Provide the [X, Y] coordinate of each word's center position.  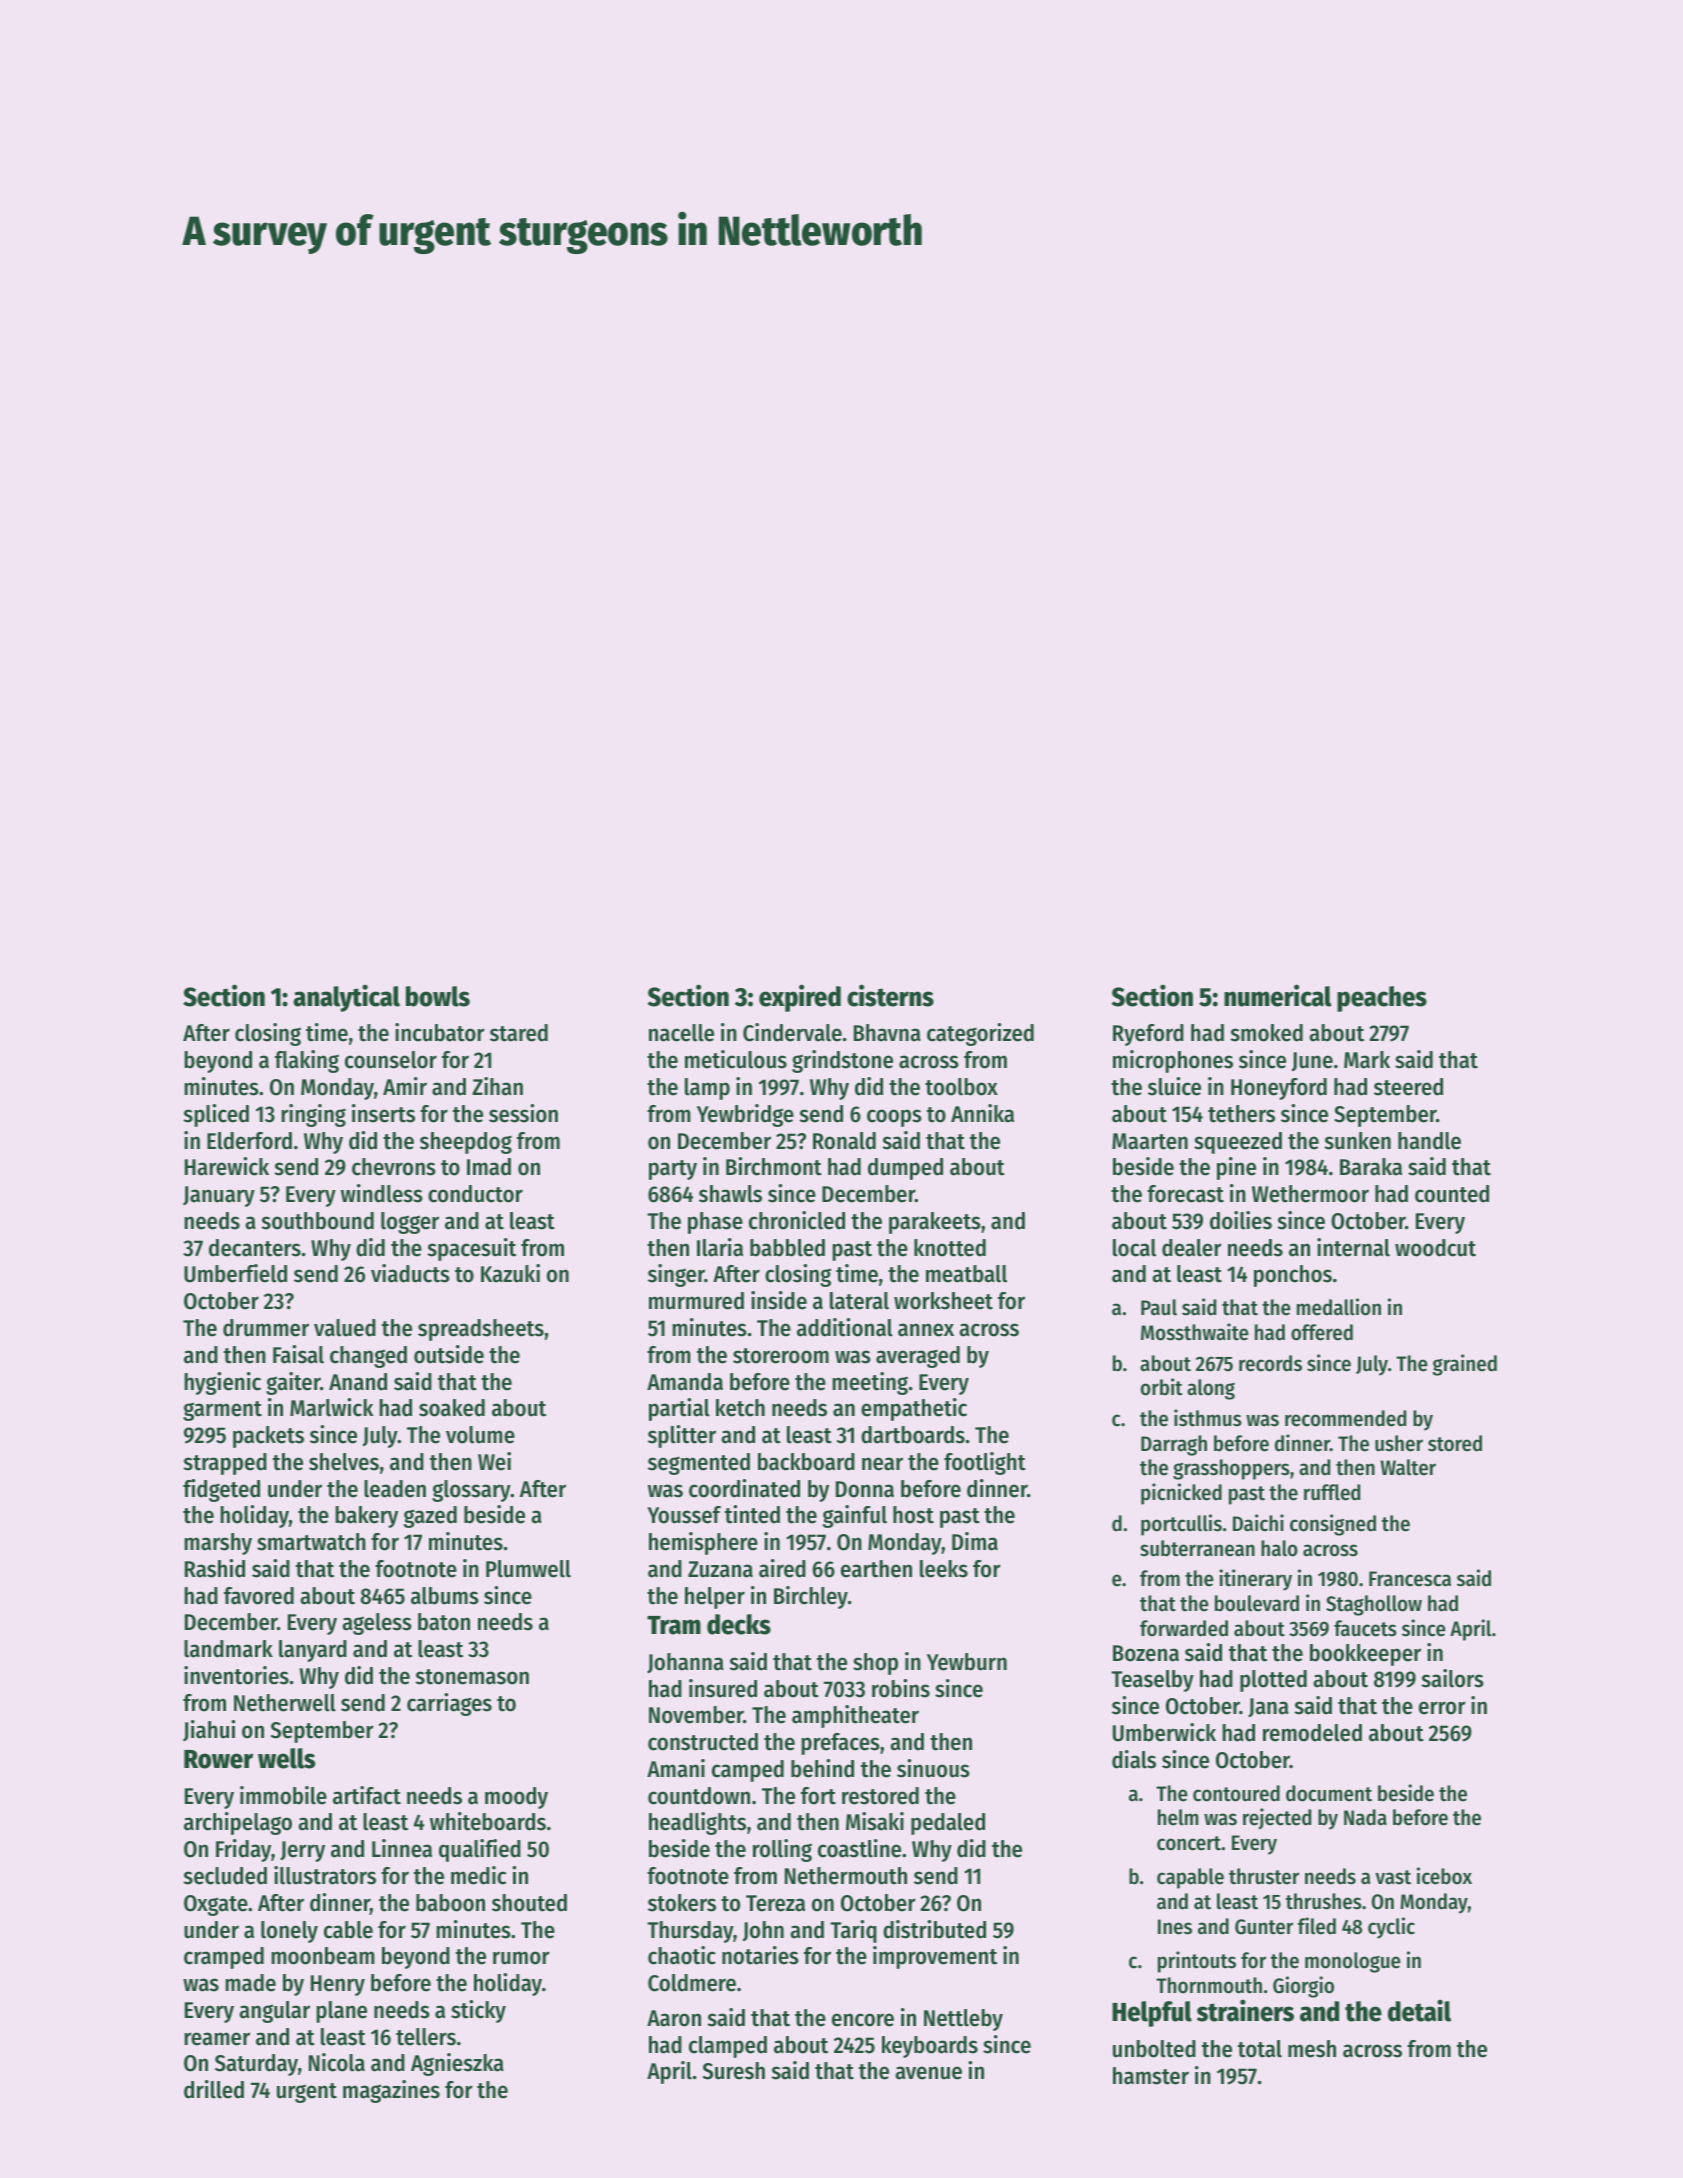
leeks [944, 1569]
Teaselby [1152, 1681]
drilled [214, 2089]
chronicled [797, 1220]
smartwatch [311, 1542]
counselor [391, 1060]
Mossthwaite [1195, 1332]
